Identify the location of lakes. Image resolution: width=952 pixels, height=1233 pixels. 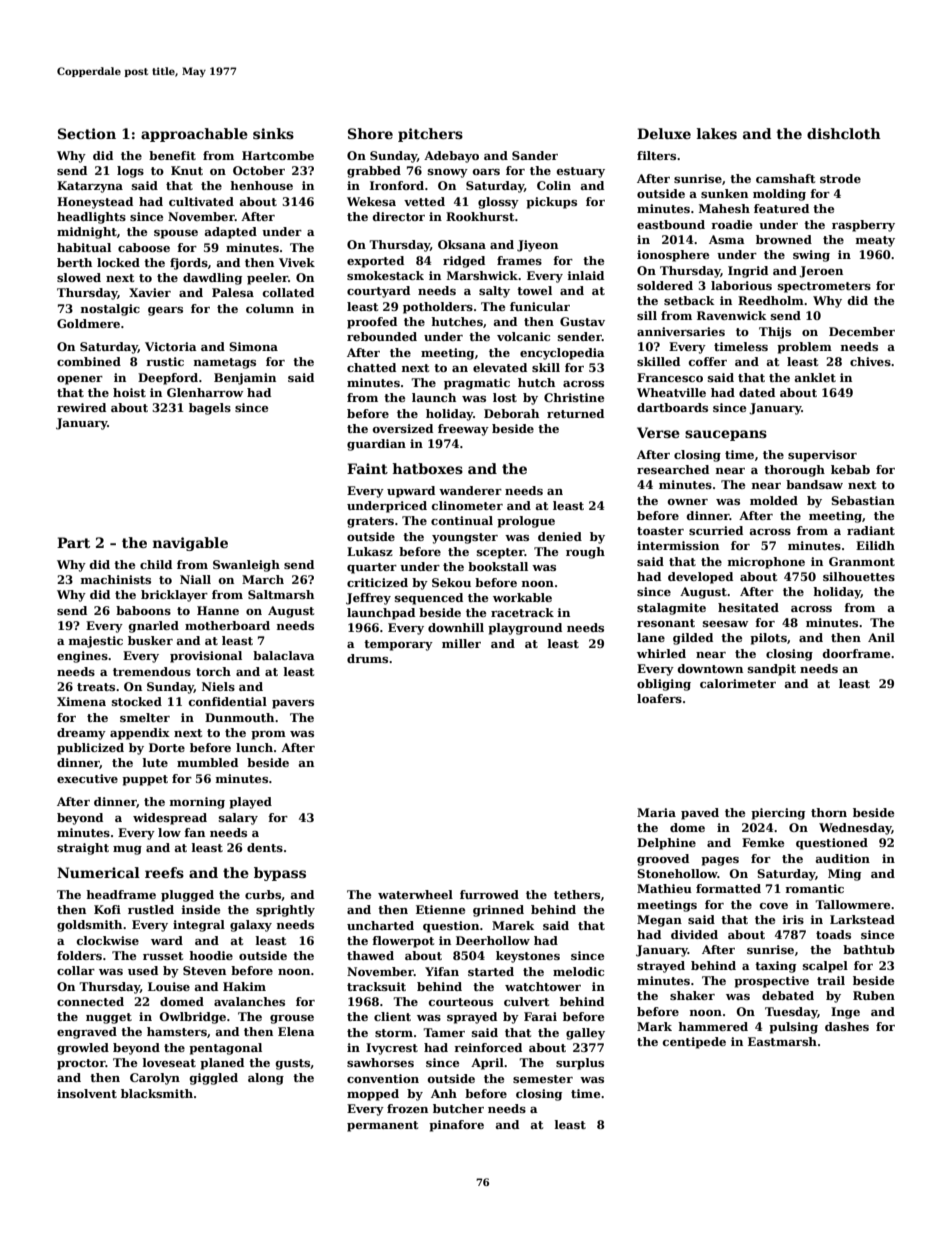
(717, 133).
